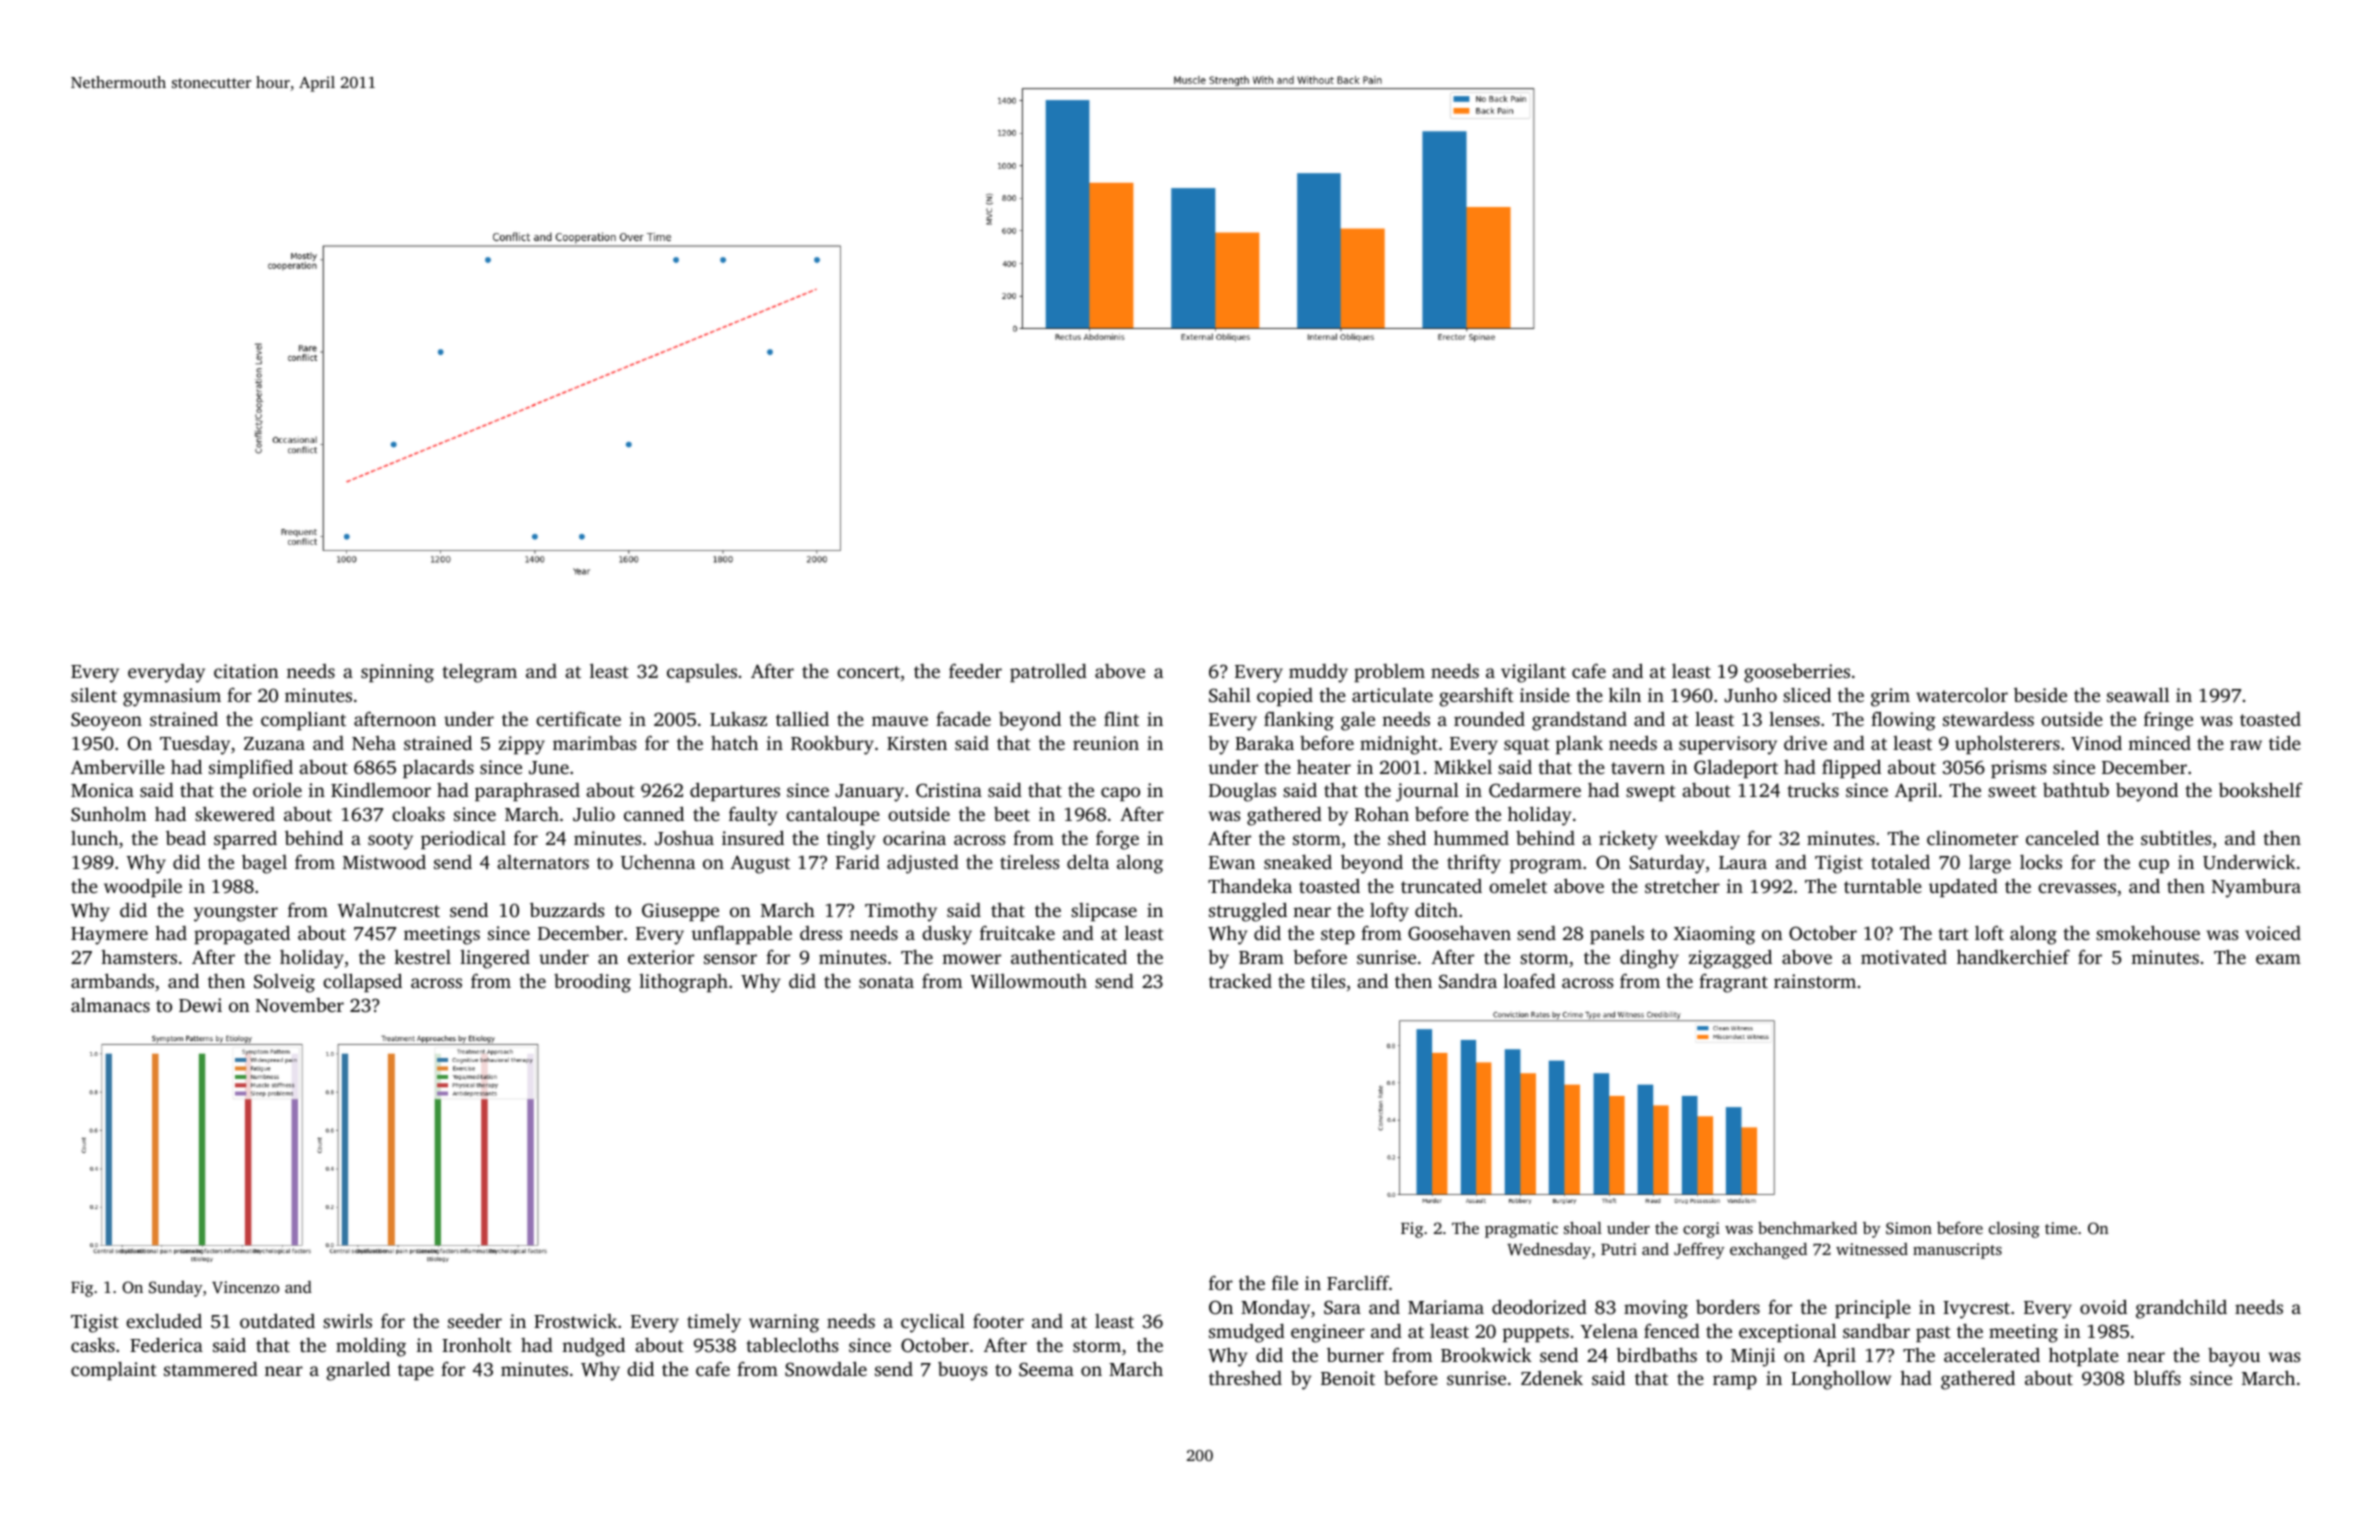 This document has width=2372, height=1535. I want to click on casks, so click(93, 1345).
